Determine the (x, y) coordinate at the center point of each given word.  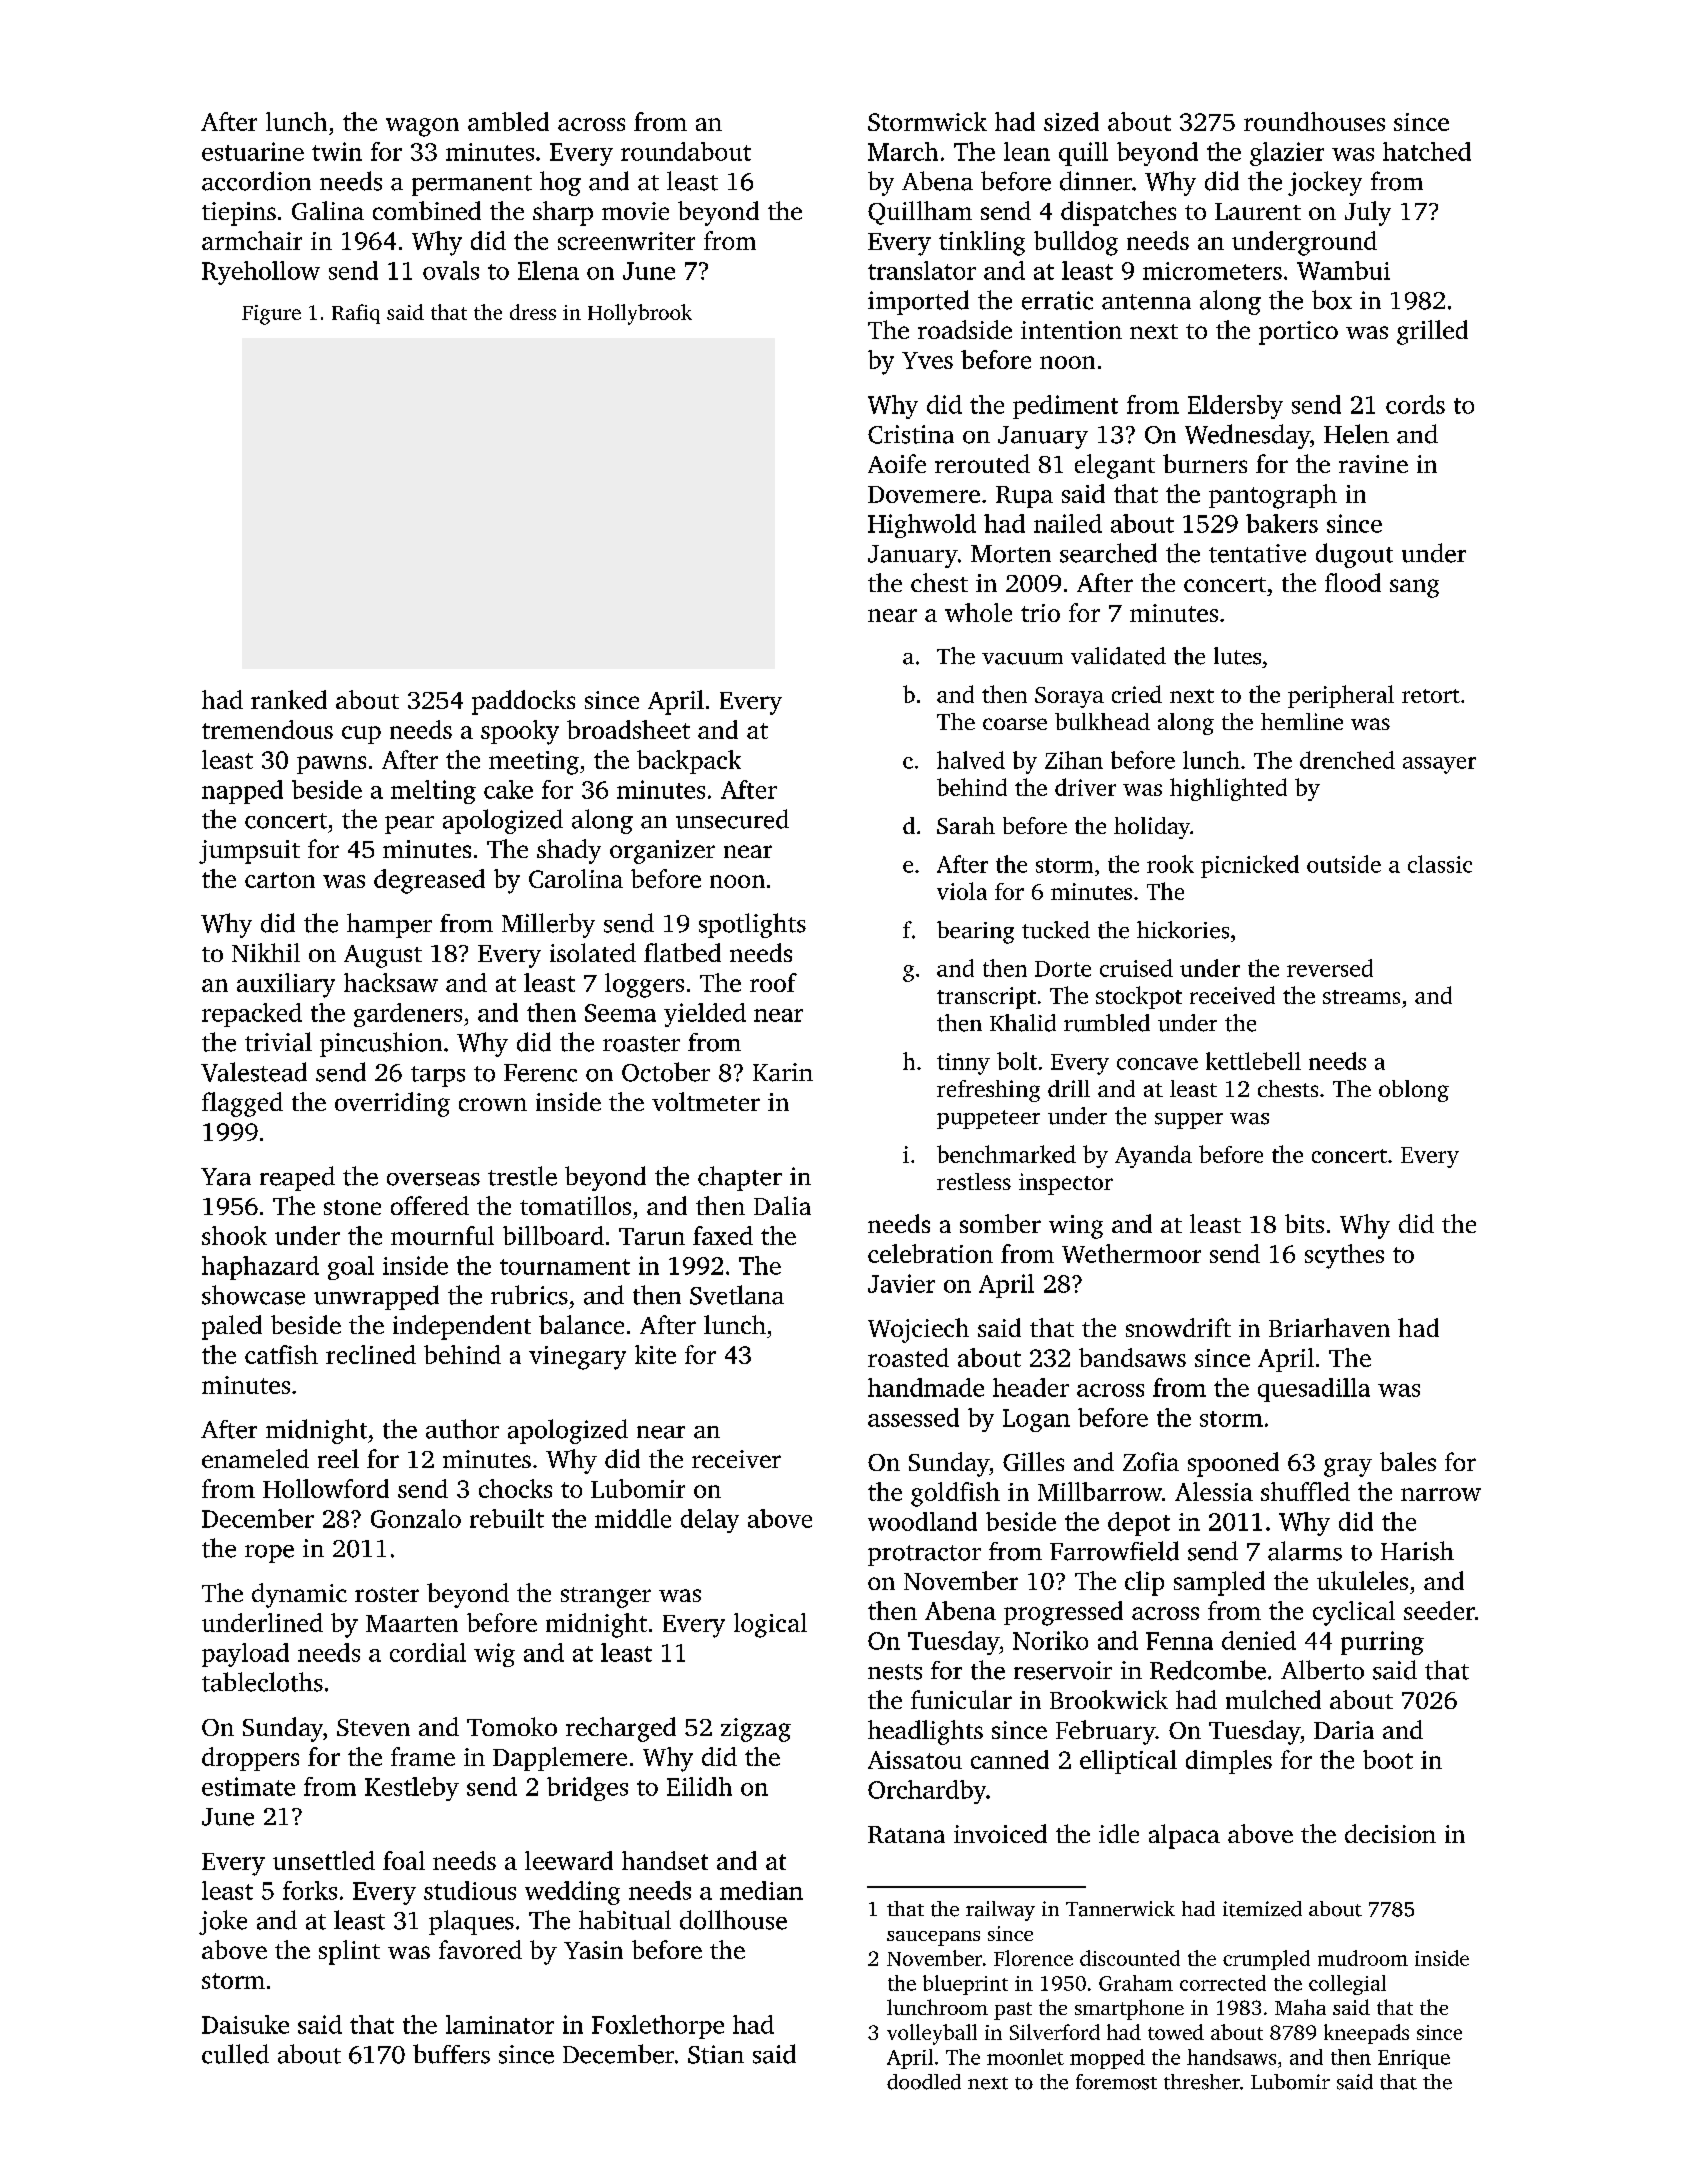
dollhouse (733, 1920)
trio (1040, 613)
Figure (271, 315)
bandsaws (1132, 1357)
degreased (429, 881)
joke (223, 1922)
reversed (1330, 968)
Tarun (652, 1236)
